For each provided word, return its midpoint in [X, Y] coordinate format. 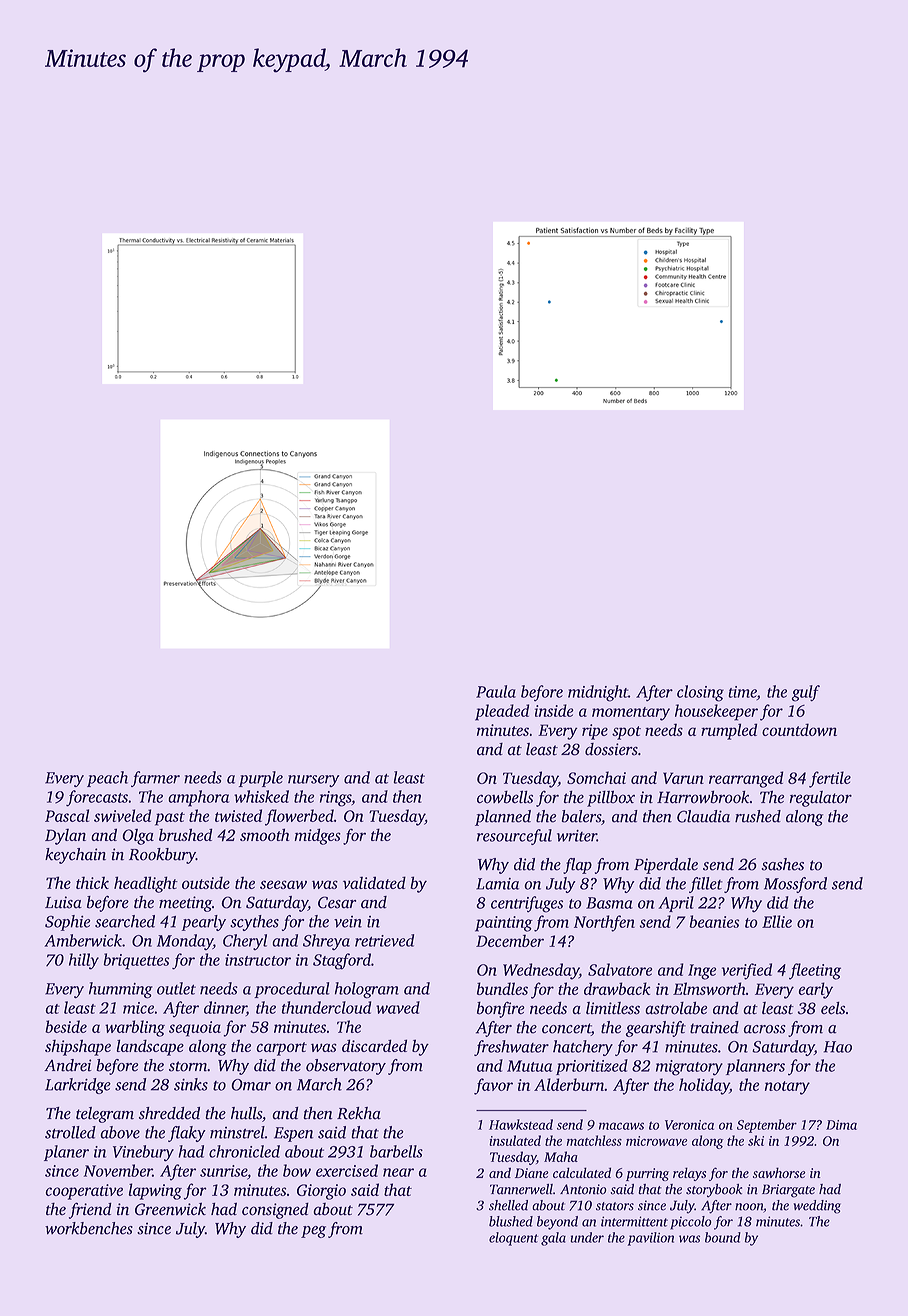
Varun [683, 778]
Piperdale [666, 866]
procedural [292, 990]
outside [206, 882]
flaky [187, 1134]
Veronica [689, 1125]
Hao [838, 1047]
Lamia [497, 884]
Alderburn [569, 1084]
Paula [496, 691]
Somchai [596, 777]
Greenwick [170, 1209]
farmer [155, 779]
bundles [502, 988]
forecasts [97, 798]
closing [700, 693]
